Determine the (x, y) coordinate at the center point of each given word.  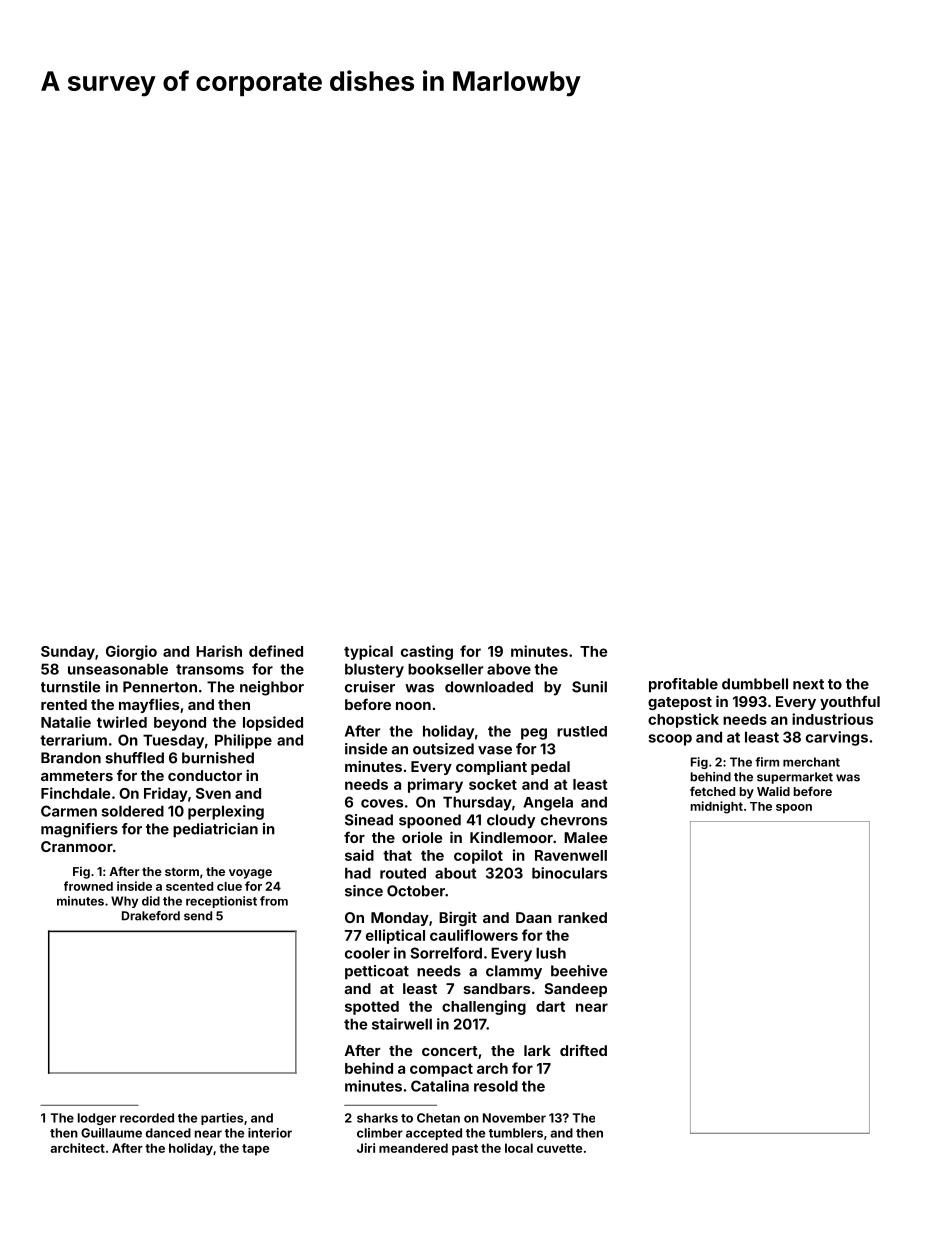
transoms (210, 669)
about (455, 873)
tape (255, 1150)
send (198, 916)
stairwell (402, 1024)
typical (368, 652)
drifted (583, 1050)
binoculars (569, 873)
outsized (443, 749)
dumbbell (755, 684)
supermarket (795, 778)
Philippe (243, 741)
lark (537, 1050)
